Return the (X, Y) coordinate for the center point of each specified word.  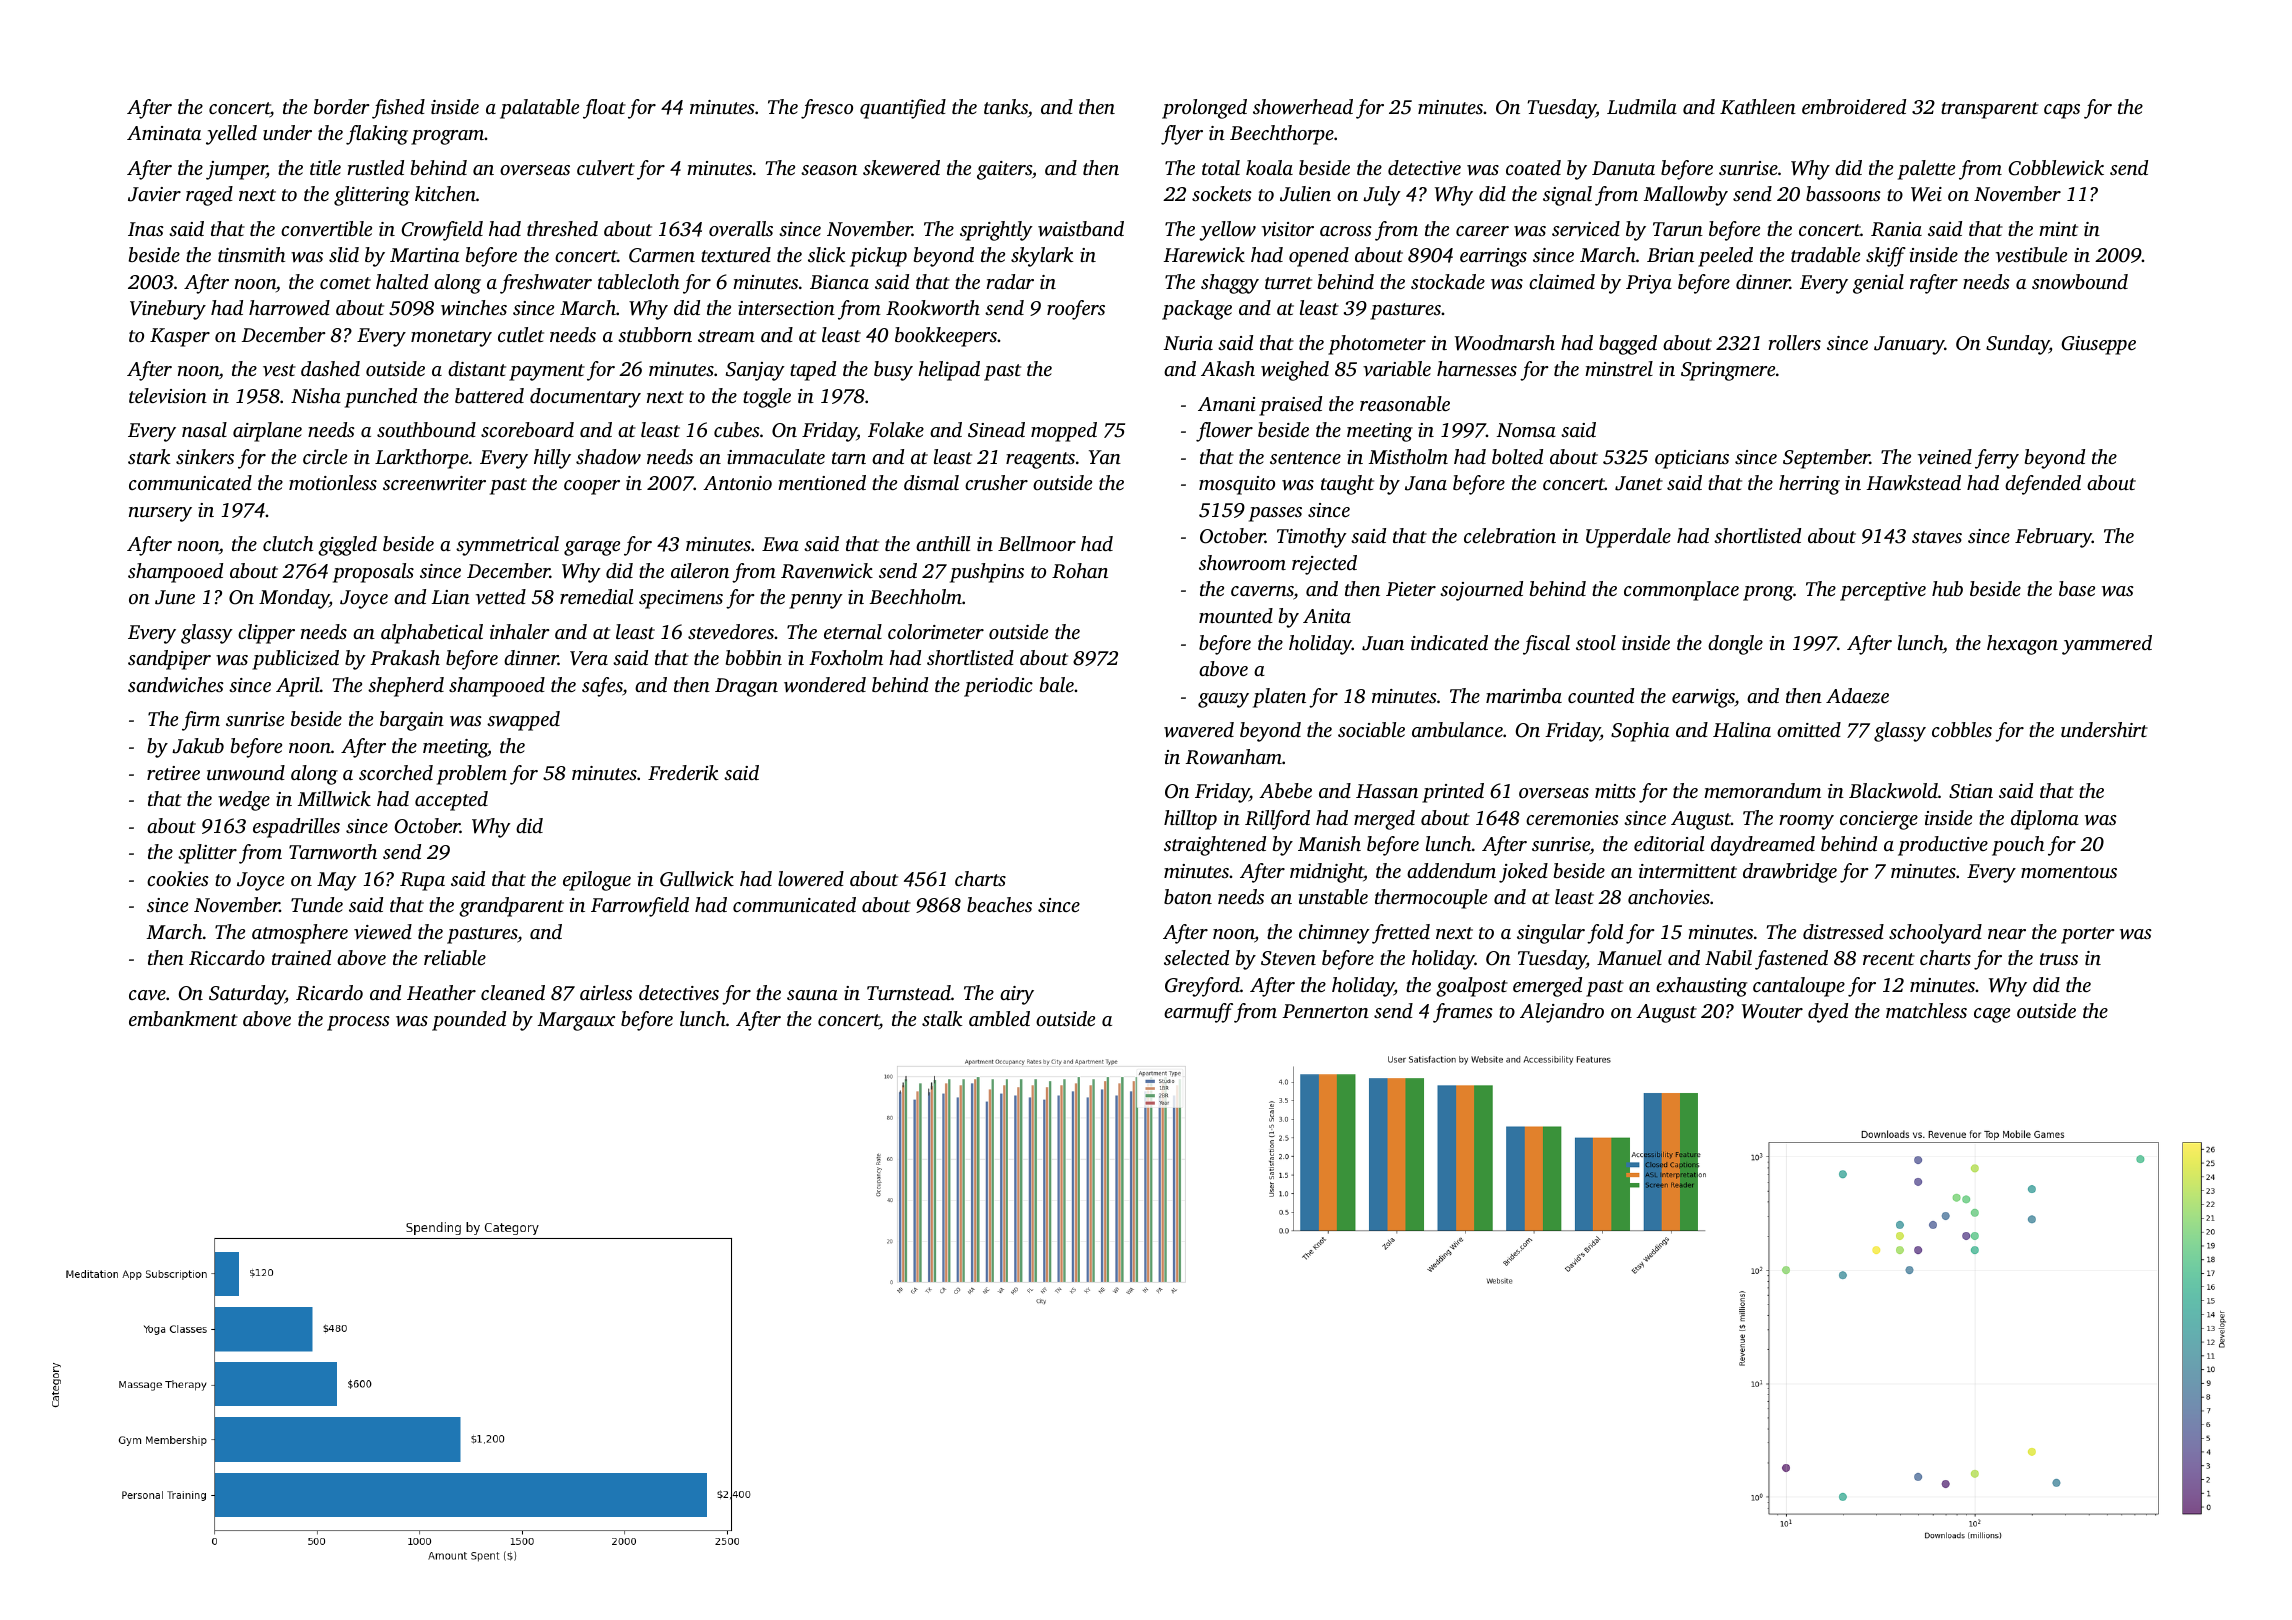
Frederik (683, 772)
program (447, 137)
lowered (811, 879)
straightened (1215, 846)
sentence (1305, 458)
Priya (1649, 284)
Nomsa (1526, 430)
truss (2059, 959)
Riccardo (227, 958)
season (829, 170)
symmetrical (507, 546)
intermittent (1688, 871)
